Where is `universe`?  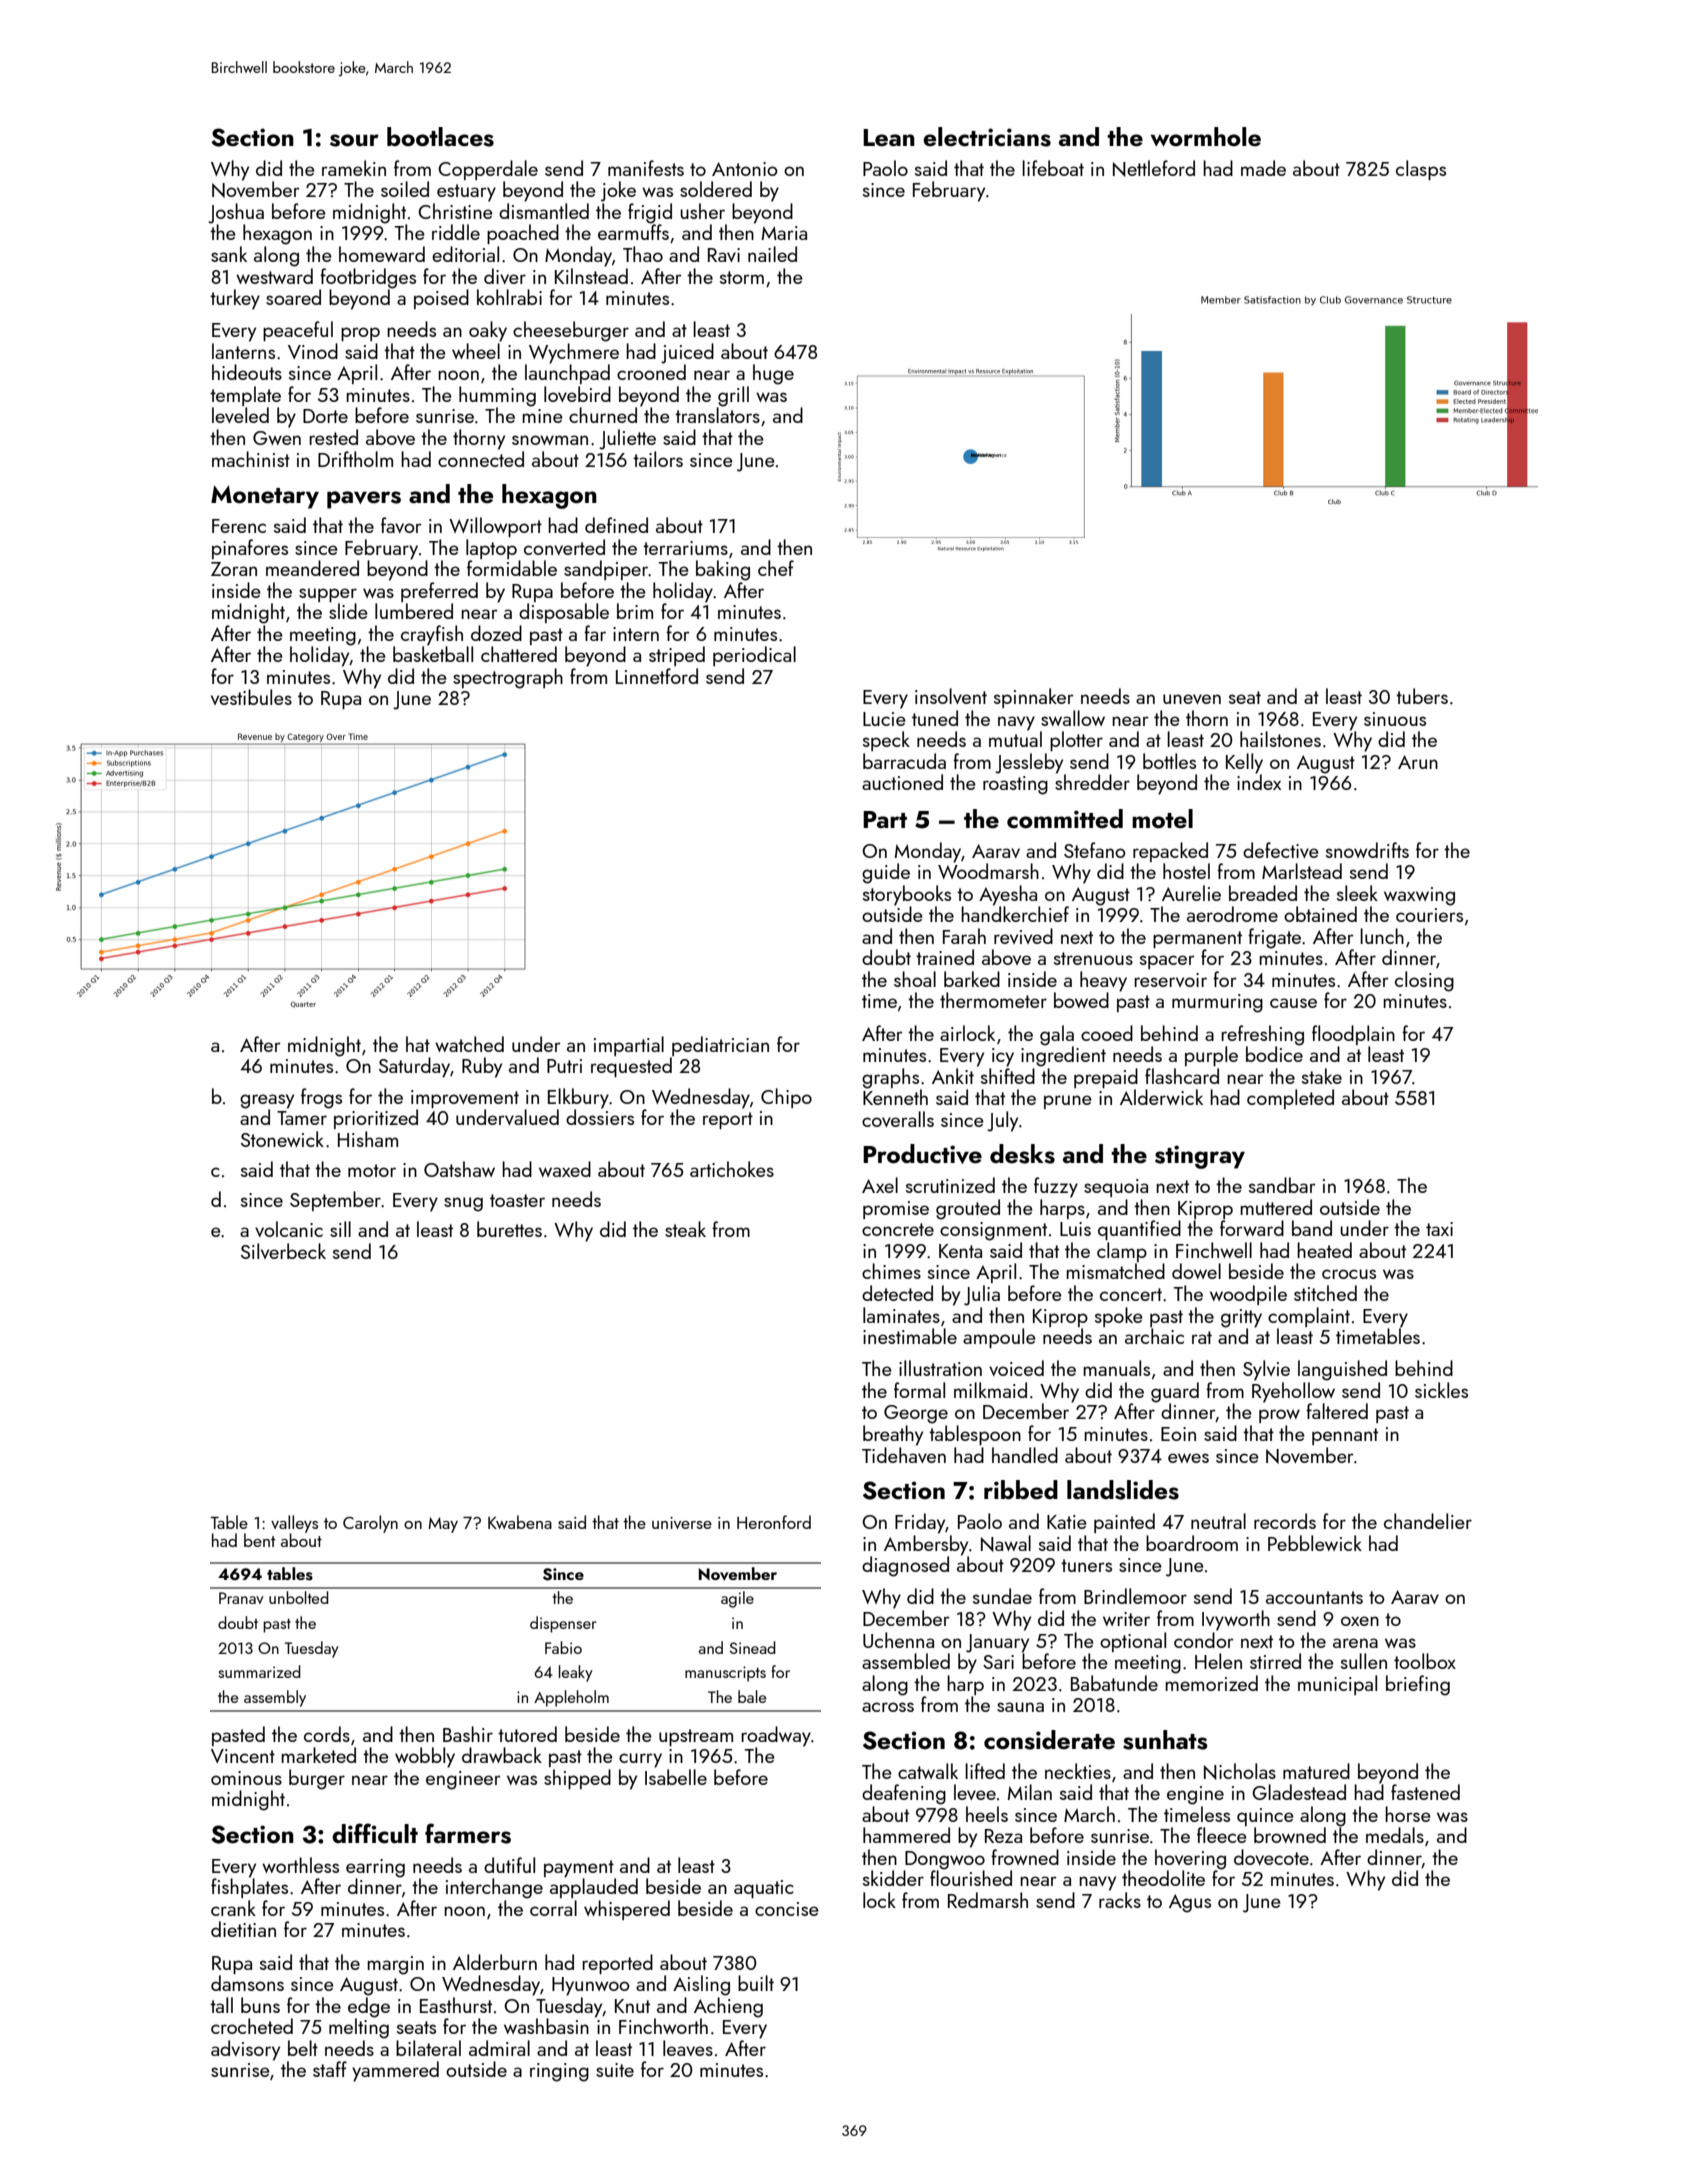 universe is located at coordinates (682, 1523).
